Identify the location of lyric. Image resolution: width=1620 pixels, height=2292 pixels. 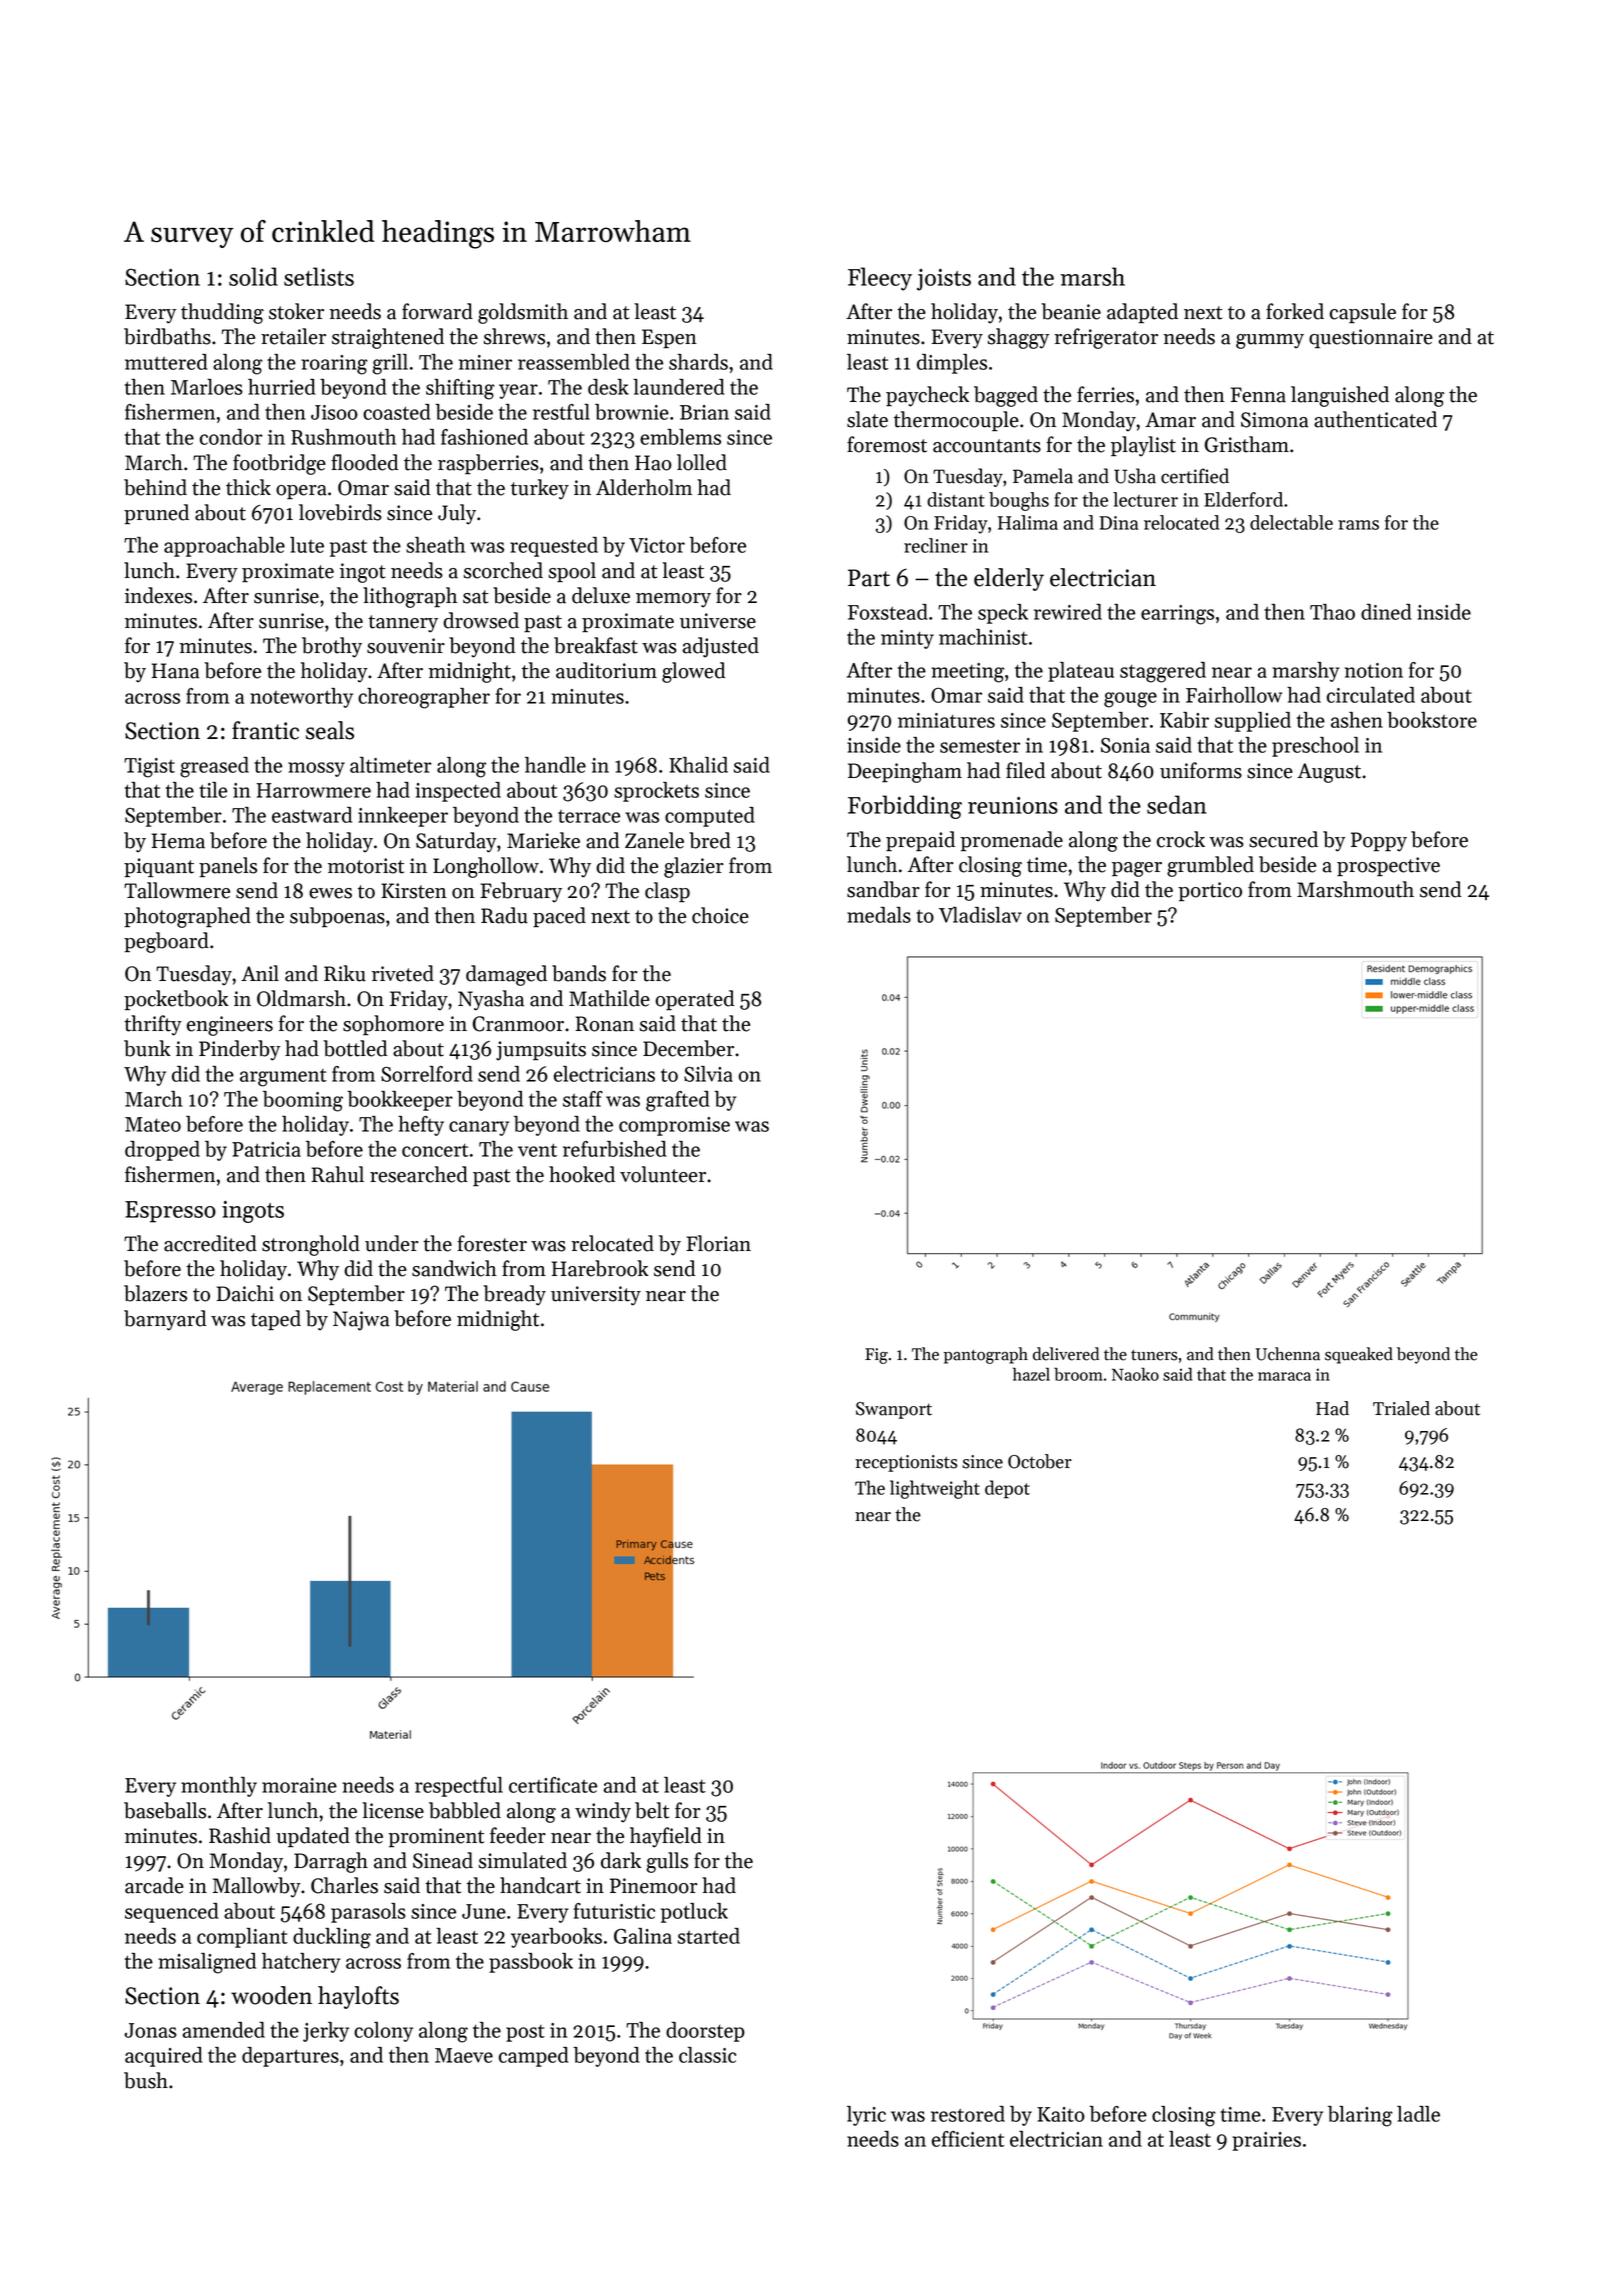
(866, 2116).
